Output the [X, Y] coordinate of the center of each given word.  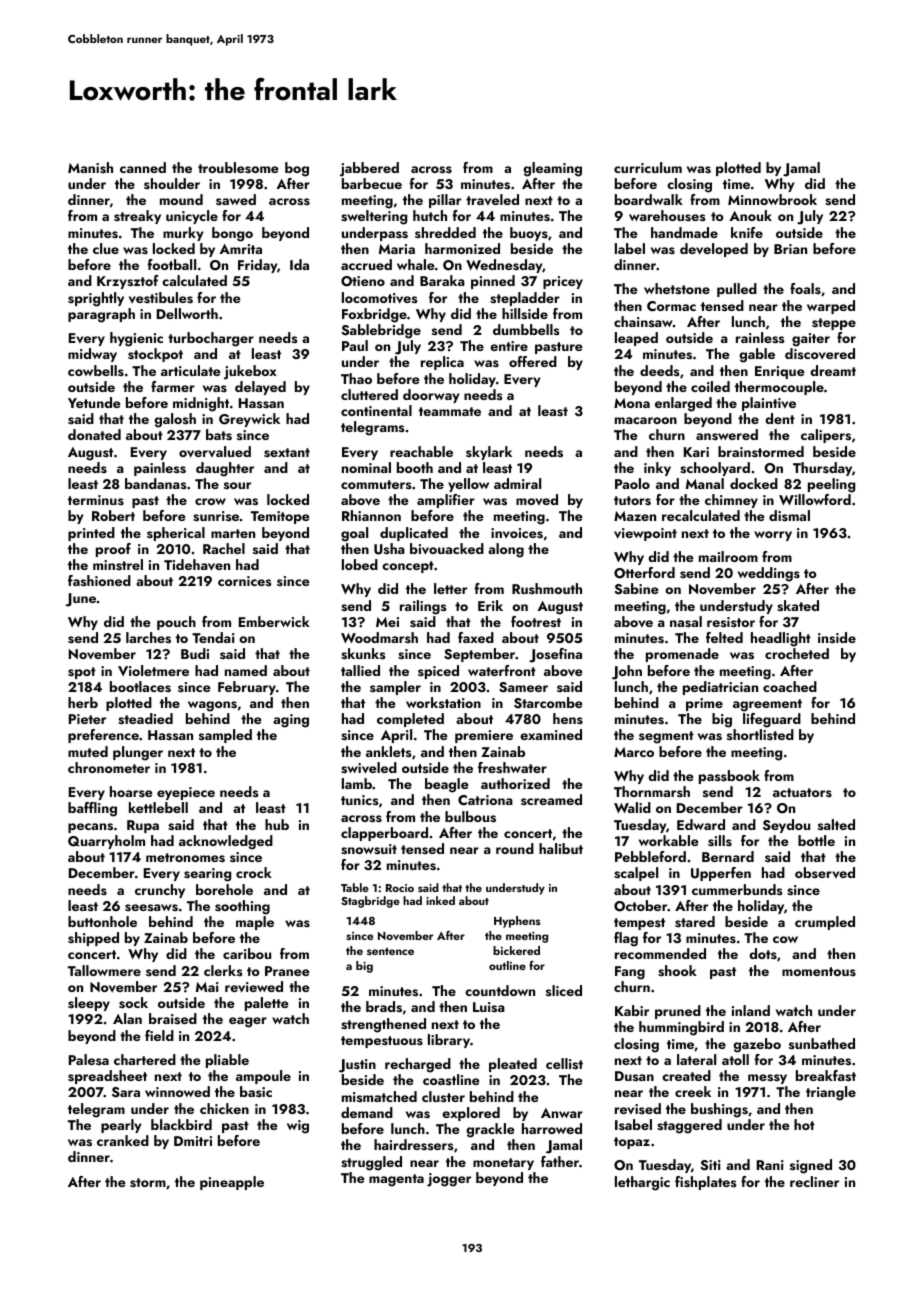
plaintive [769, 404]
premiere [484, 736]
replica [442, 363]
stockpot [155, 355]
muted [88, 751]
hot [804, 1124]
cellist [564, 1064]
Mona [632, 403]
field [159, 1035]
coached [790, 686]
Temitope [280, 517]
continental [376, 410]
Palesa [89, 1059]
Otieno [363, 281]
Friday [257, 266]
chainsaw [643, 321]
